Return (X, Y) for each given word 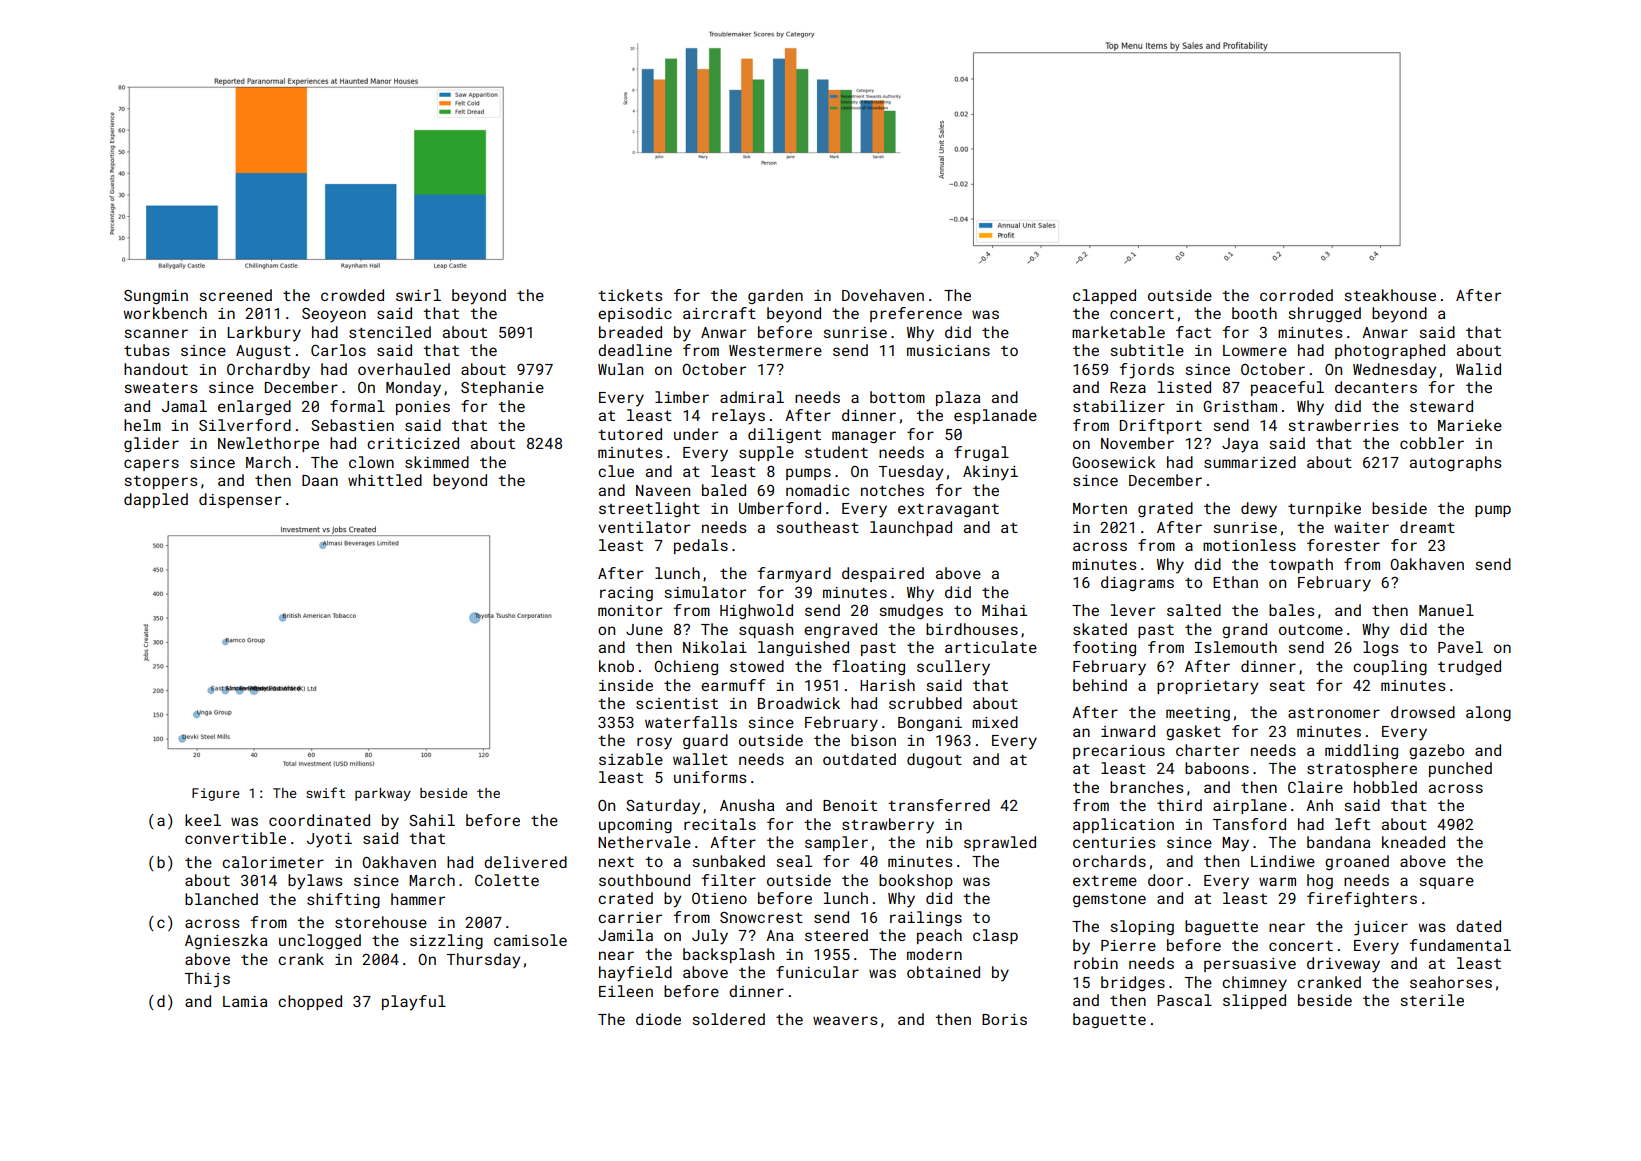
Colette (507, 880)
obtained (943, 972)
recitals (720, 824)
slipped (1254, 1001)
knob (616, 666)
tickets (630, 295)
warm (1277, 881)
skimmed (437, 462)
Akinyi (990, 473)
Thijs (207, 980)
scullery (953, 668)
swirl (418, 295)
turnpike (1324, 509)
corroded (1296, 295)
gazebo (1436, 751)
